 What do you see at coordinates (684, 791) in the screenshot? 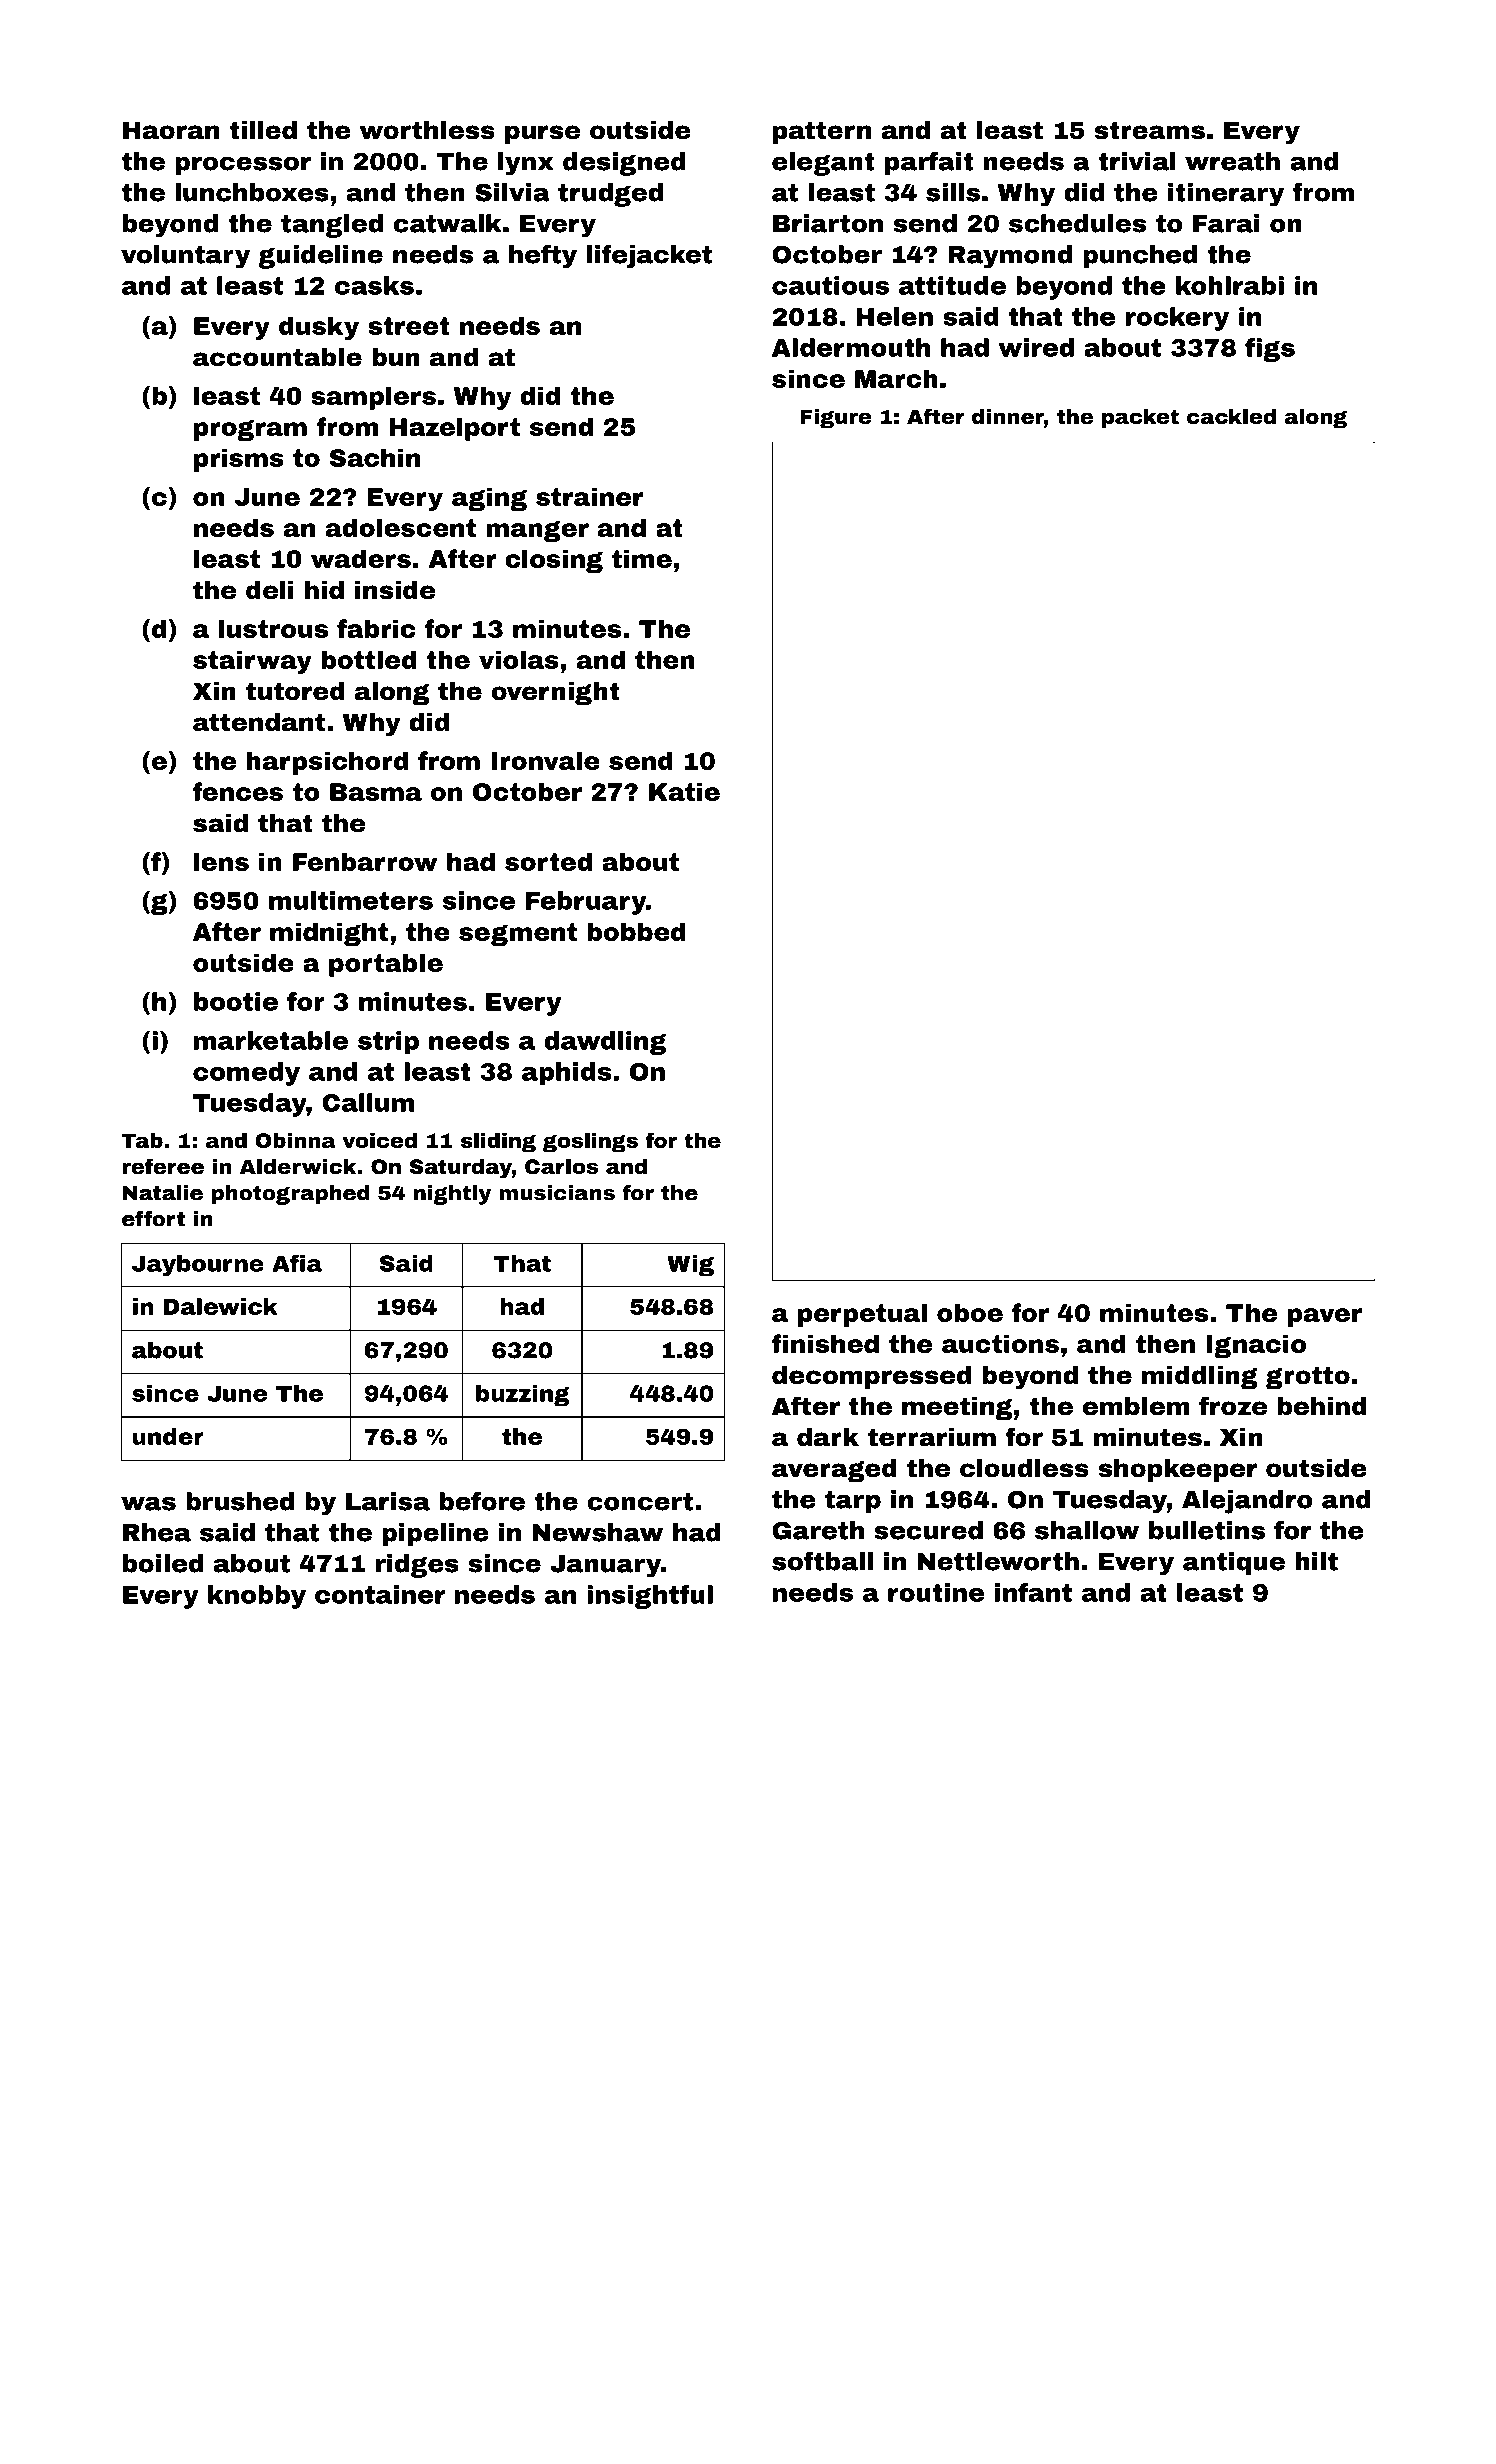
I see `Katie` at bounding box center [684, 791].
